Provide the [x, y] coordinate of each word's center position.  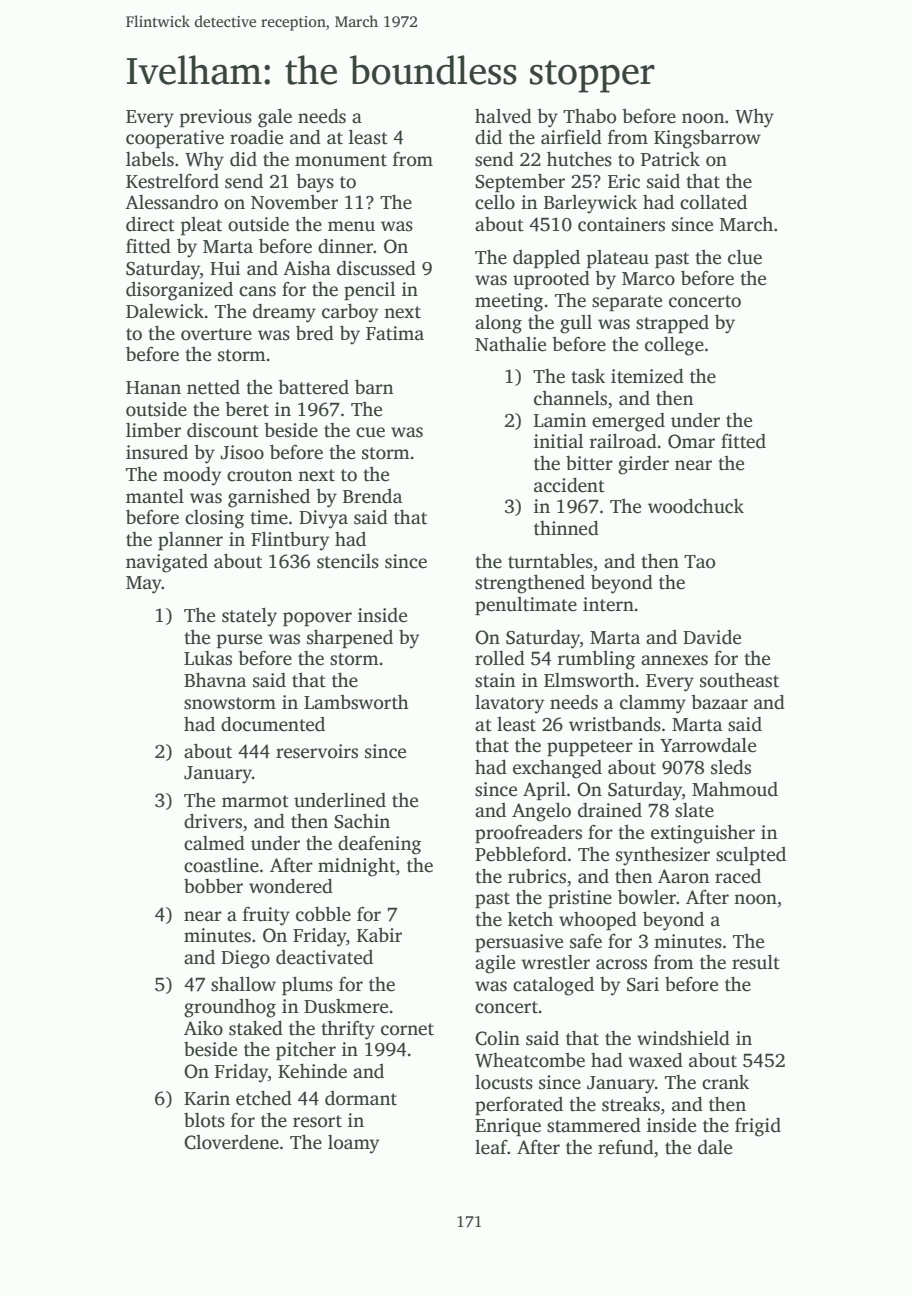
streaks [631, 1104]
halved [503, 116]
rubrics [537, 876]
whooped [598, 921]
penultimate [526, 606]
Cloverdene [231, 1142]
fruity [266, 916]
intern [608, 604]
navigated [167, 563]
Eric [624, 181]
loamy [353, 1144]
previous [216, 118]
